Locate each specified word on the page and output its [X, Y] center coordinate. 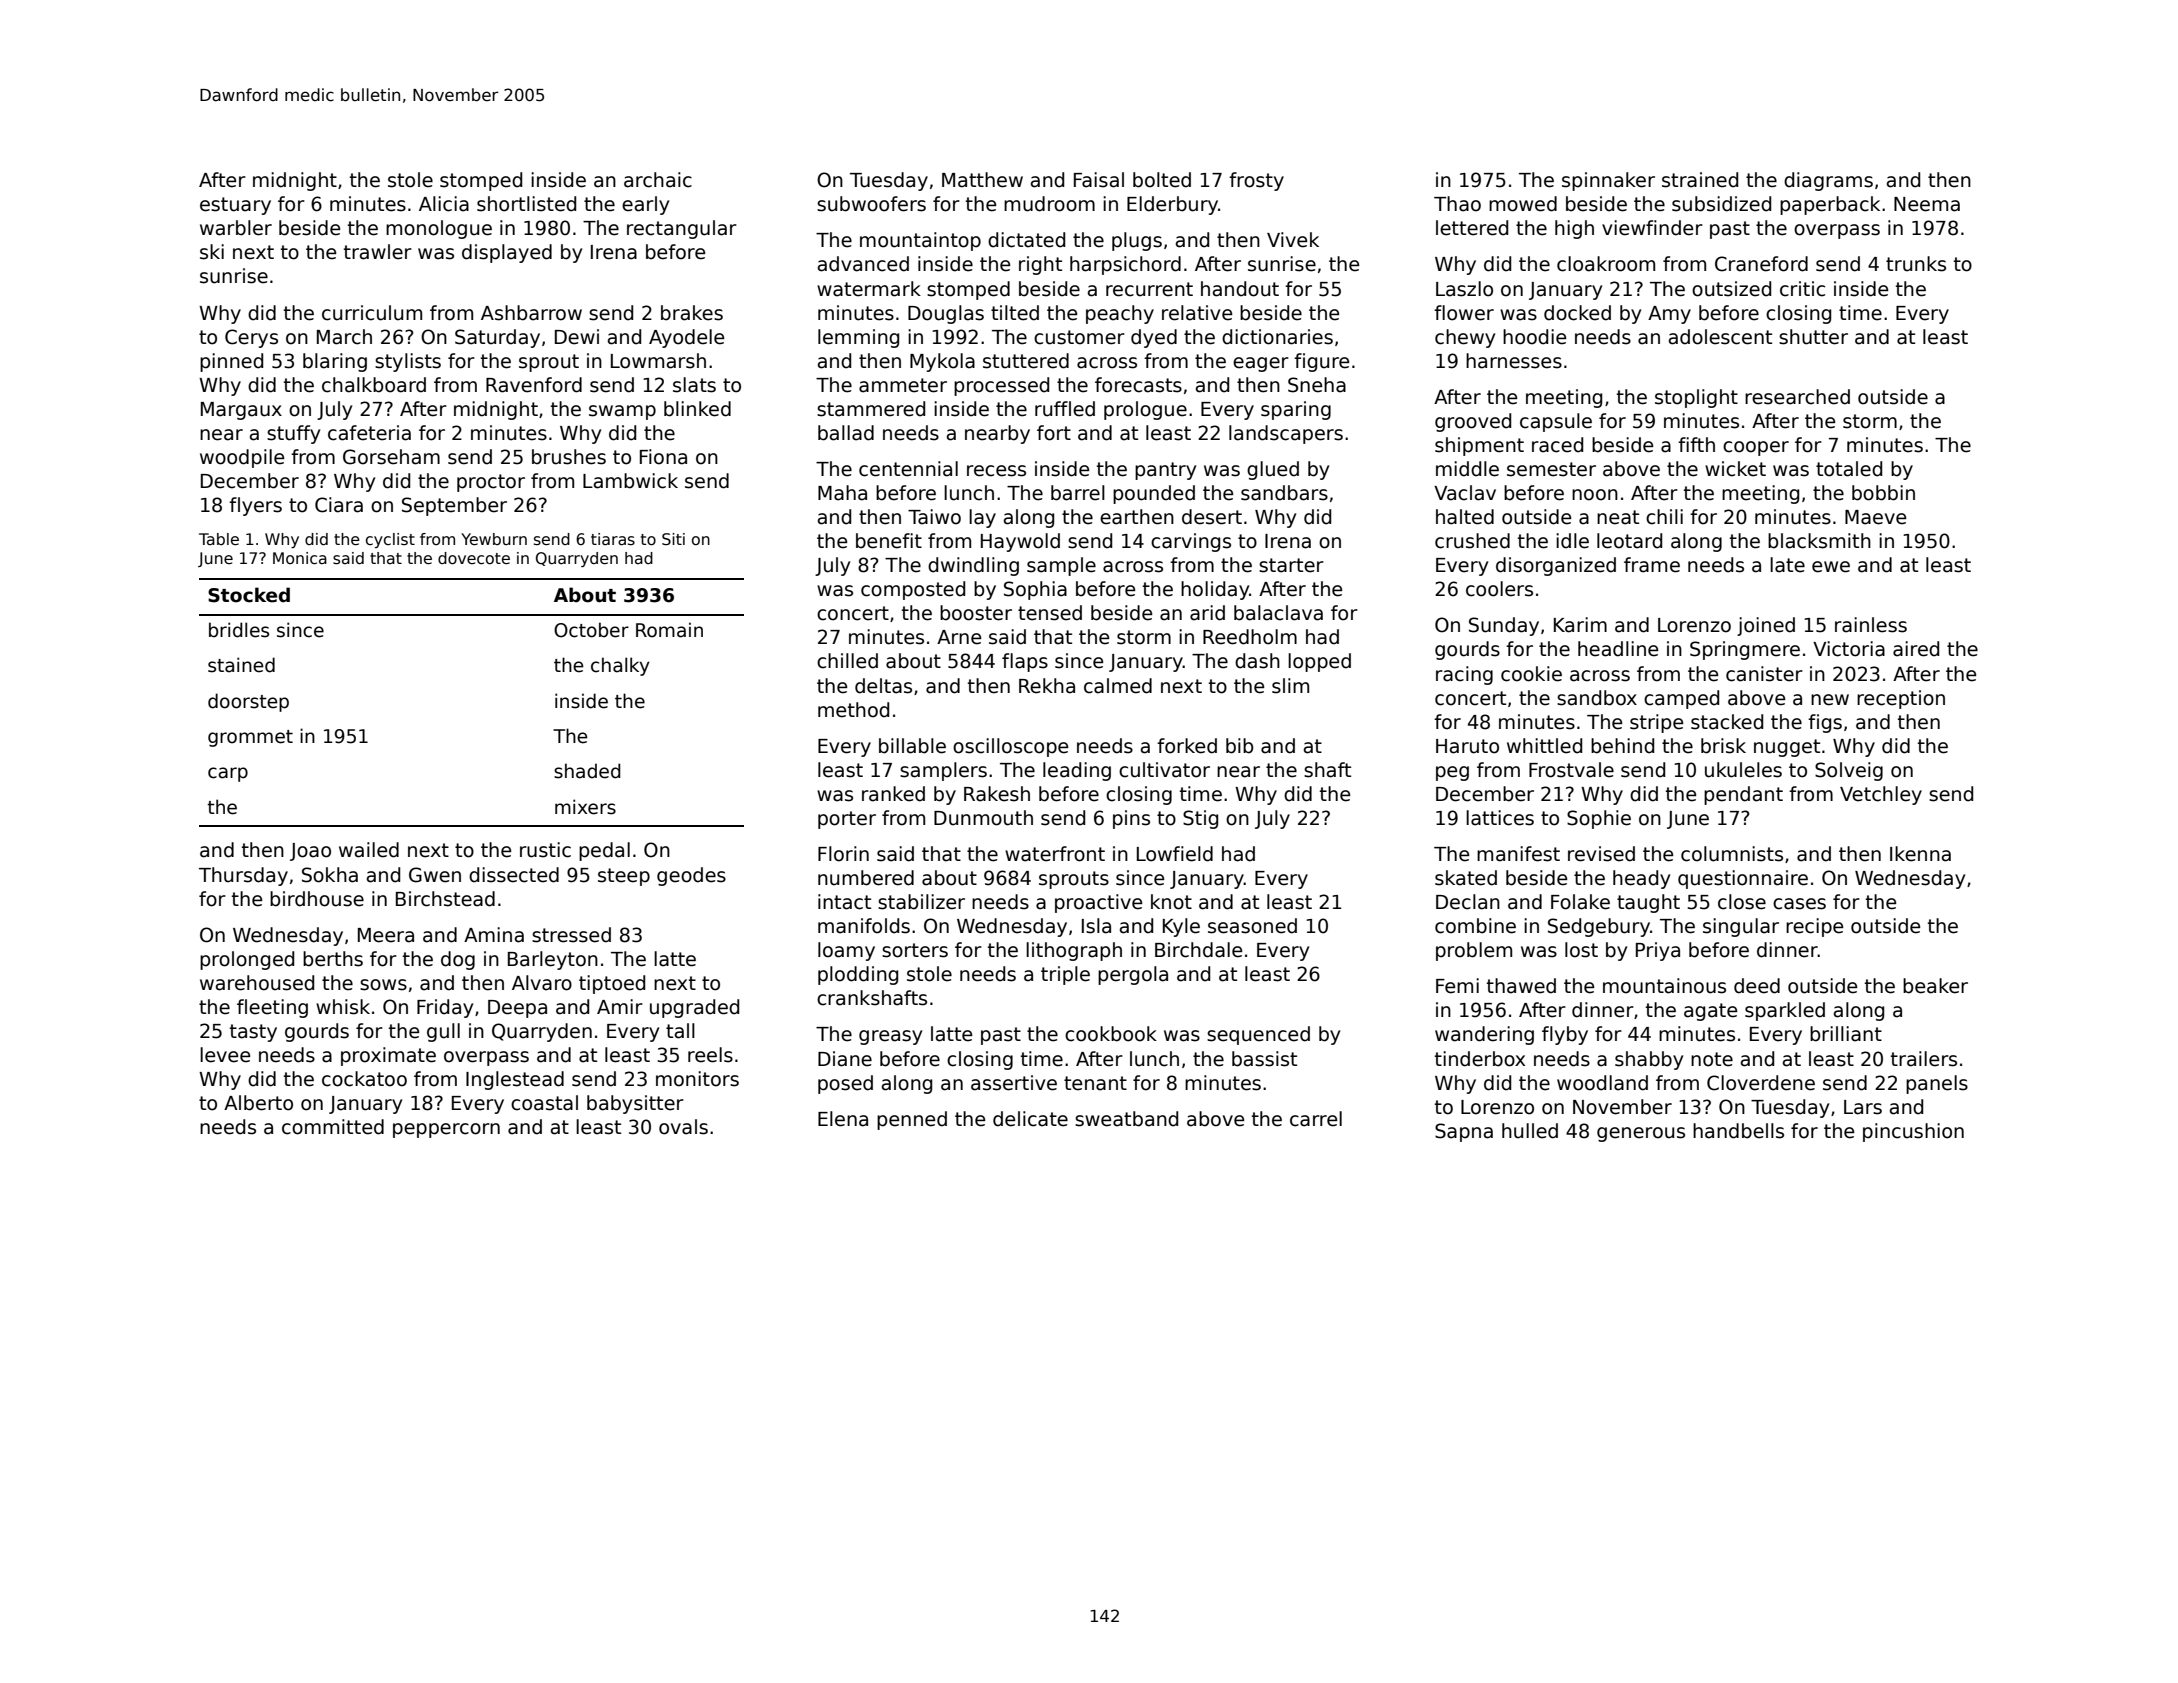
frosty [1256, 181]
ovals [683, 1127]
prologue [1145, 410]
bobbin [1883, 493]
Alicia [444, 204]
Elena [843, 1119]
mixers [585, 807]
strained [1700, 180]
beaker [1935, 986]
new [1830, 700]
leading [1077, 771]
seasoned [1252, 926]
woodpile [242, 458]
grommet [250, 738]
